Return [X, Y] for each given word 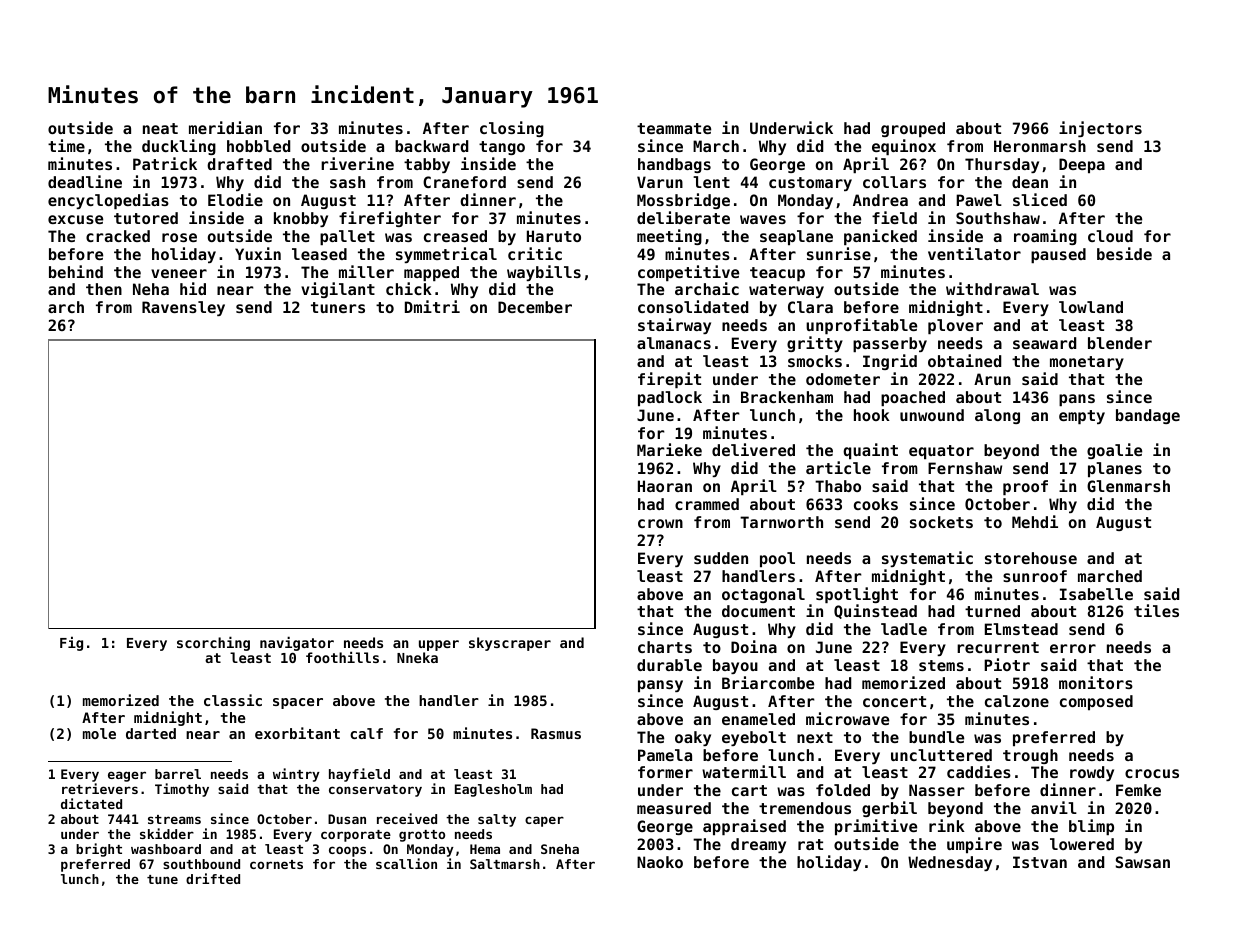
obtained [964, 360]
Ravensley [183, 308]
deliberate [683, 217]
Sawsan [1143, 862]
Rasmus [556, 733]
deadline [85, 181]
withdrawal [992, 288]
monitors [1096, 682]
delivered [753, 449]
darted [151, 733]
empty [1082, 417]
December [535, 307]
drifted [213, 878]
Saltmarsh [505, 864]
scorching [213, 643]
